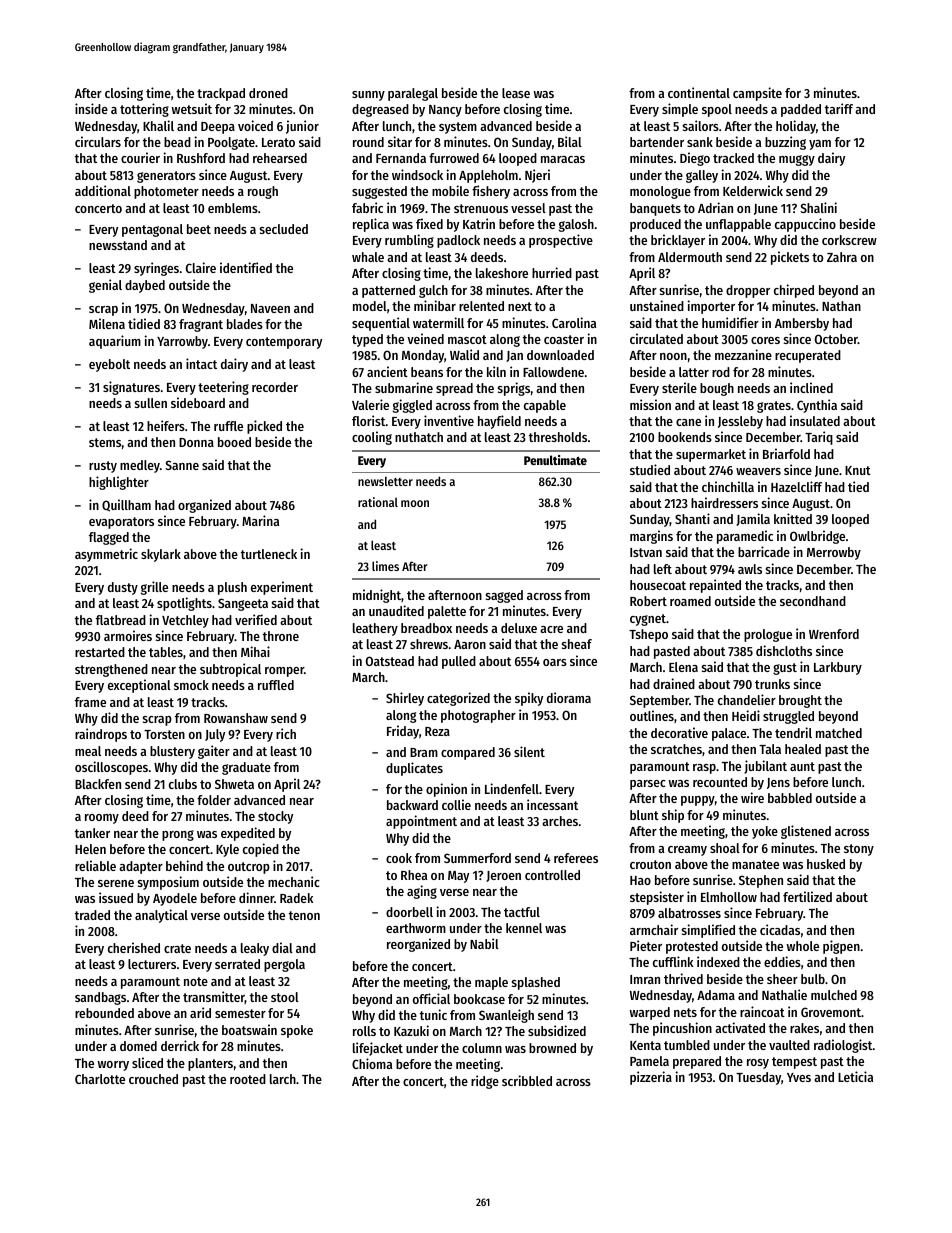 This document has width=952, height=1233. I want to click on continental, so click(699, 92).
